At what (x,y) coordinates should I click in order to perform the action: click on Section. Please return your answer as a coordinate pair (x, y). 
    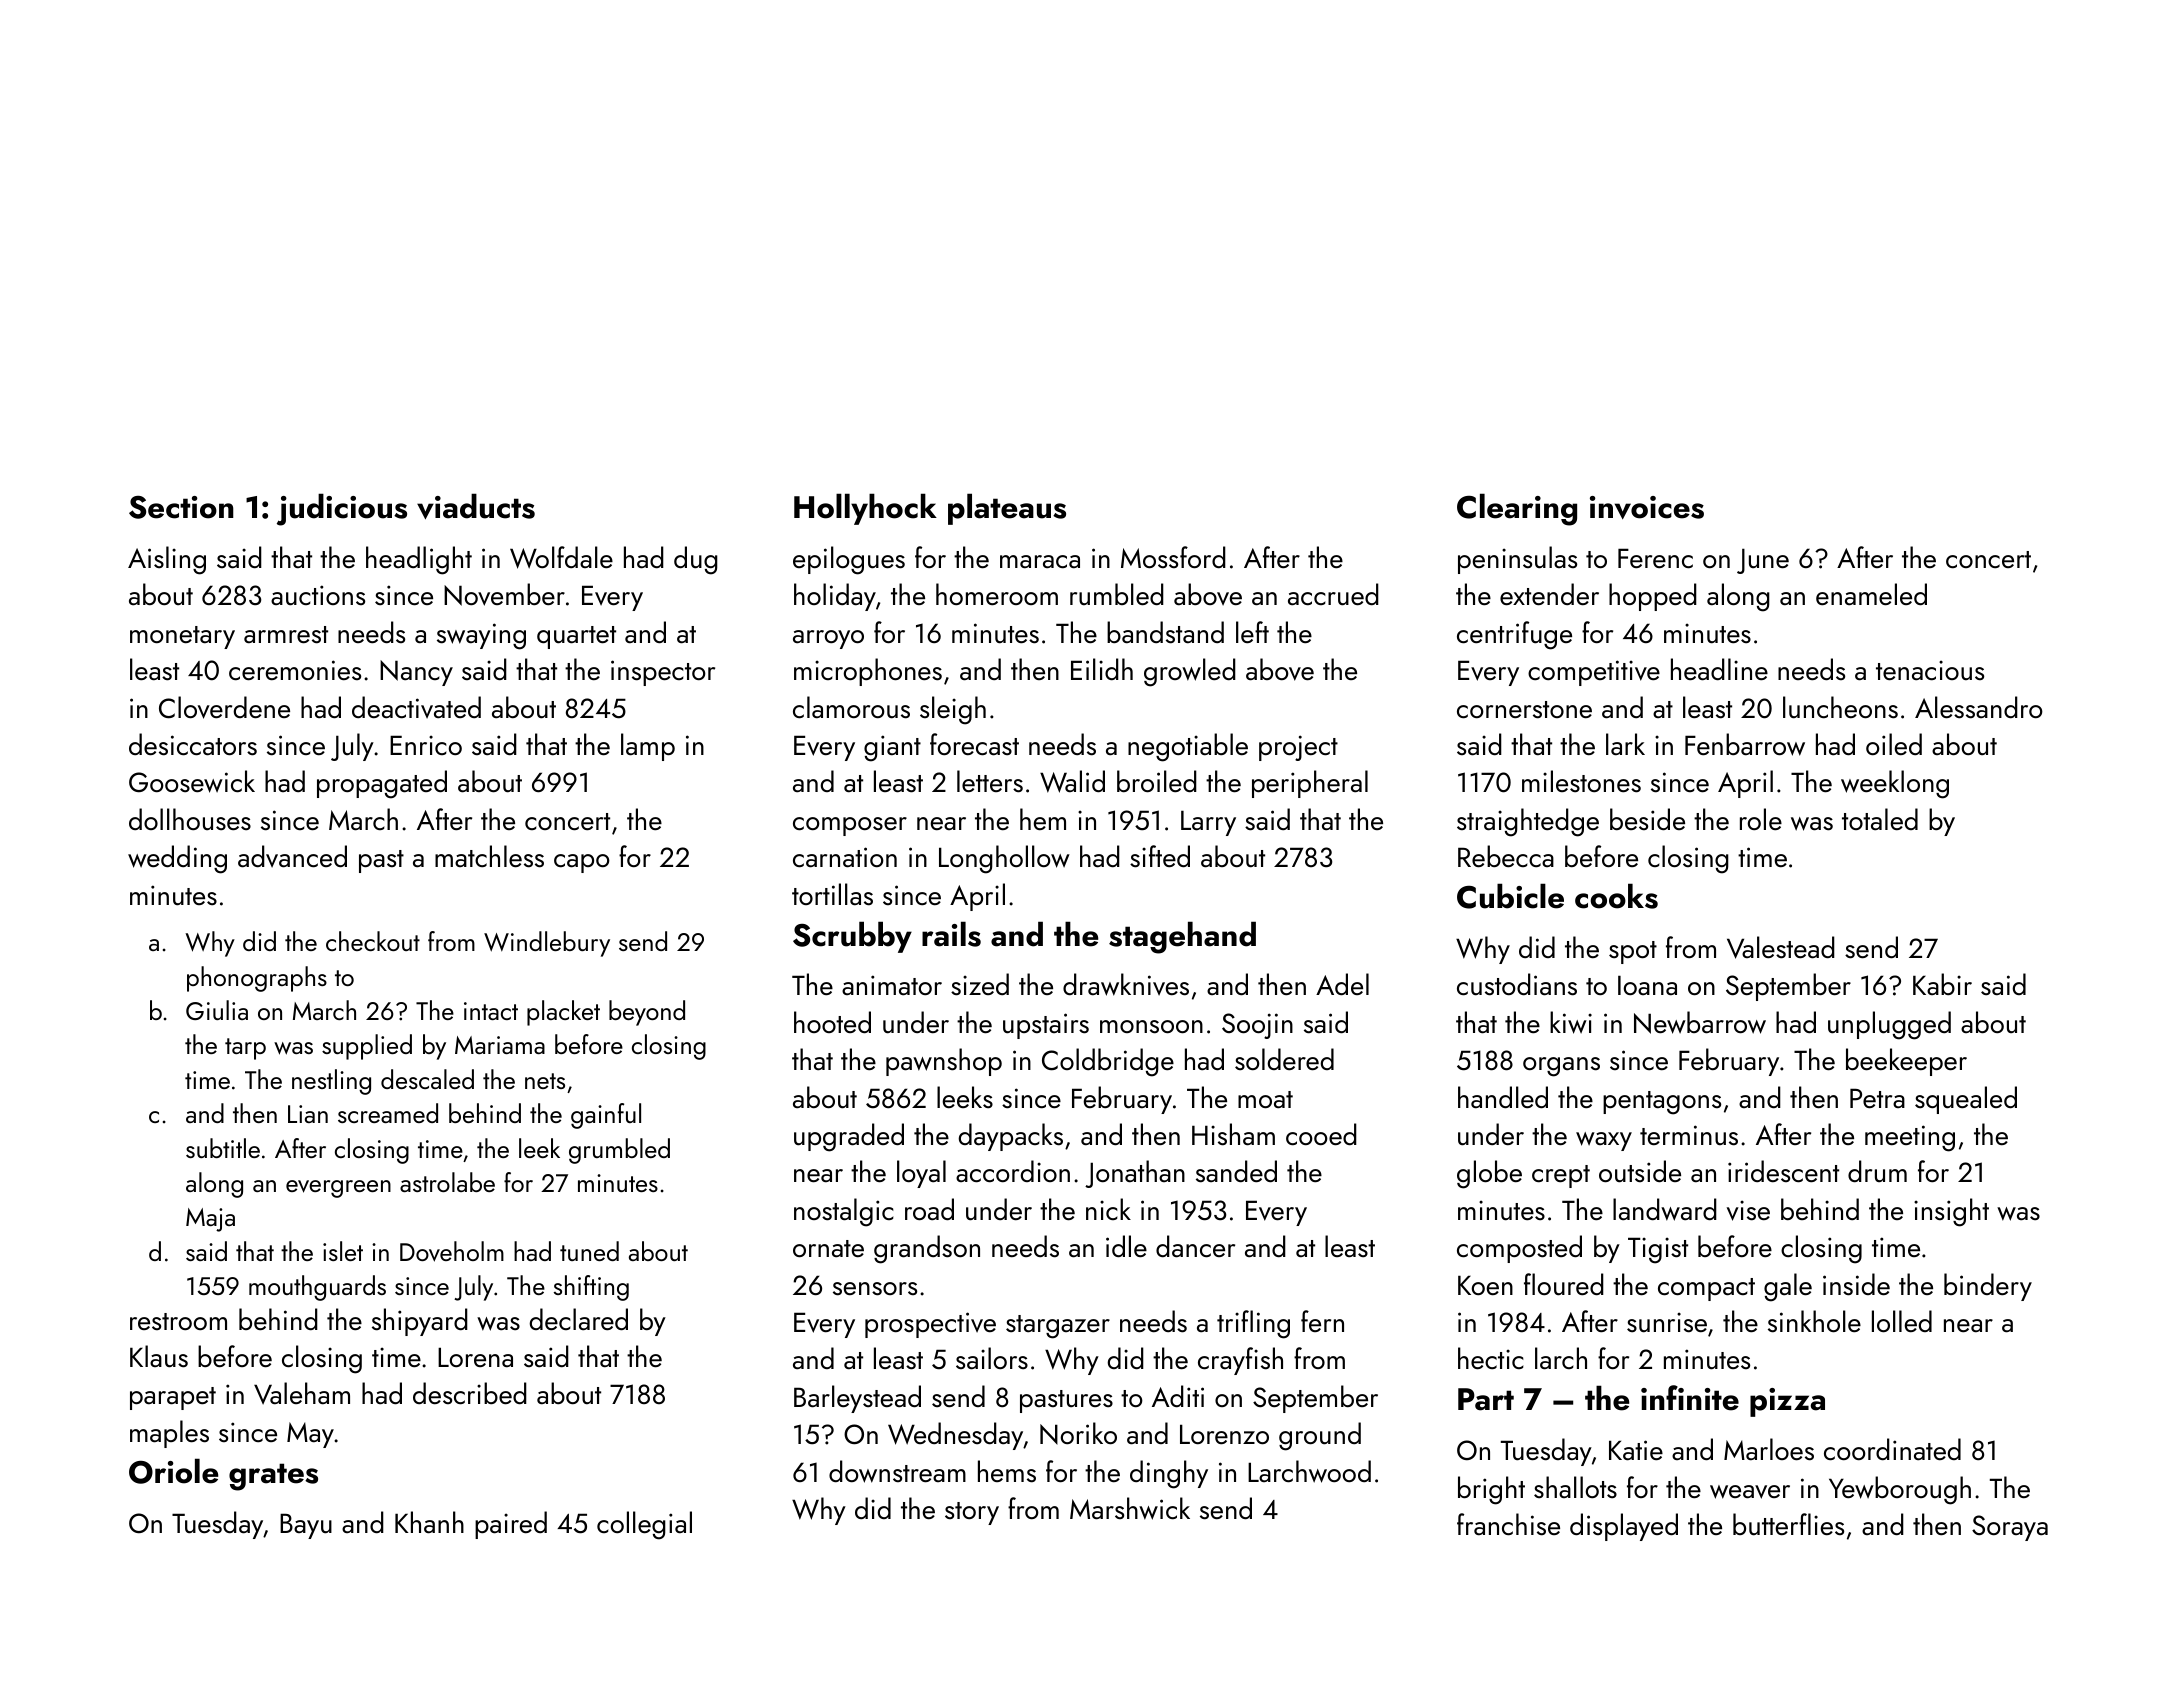
    Looking at the image, I should click on (181, 507).
